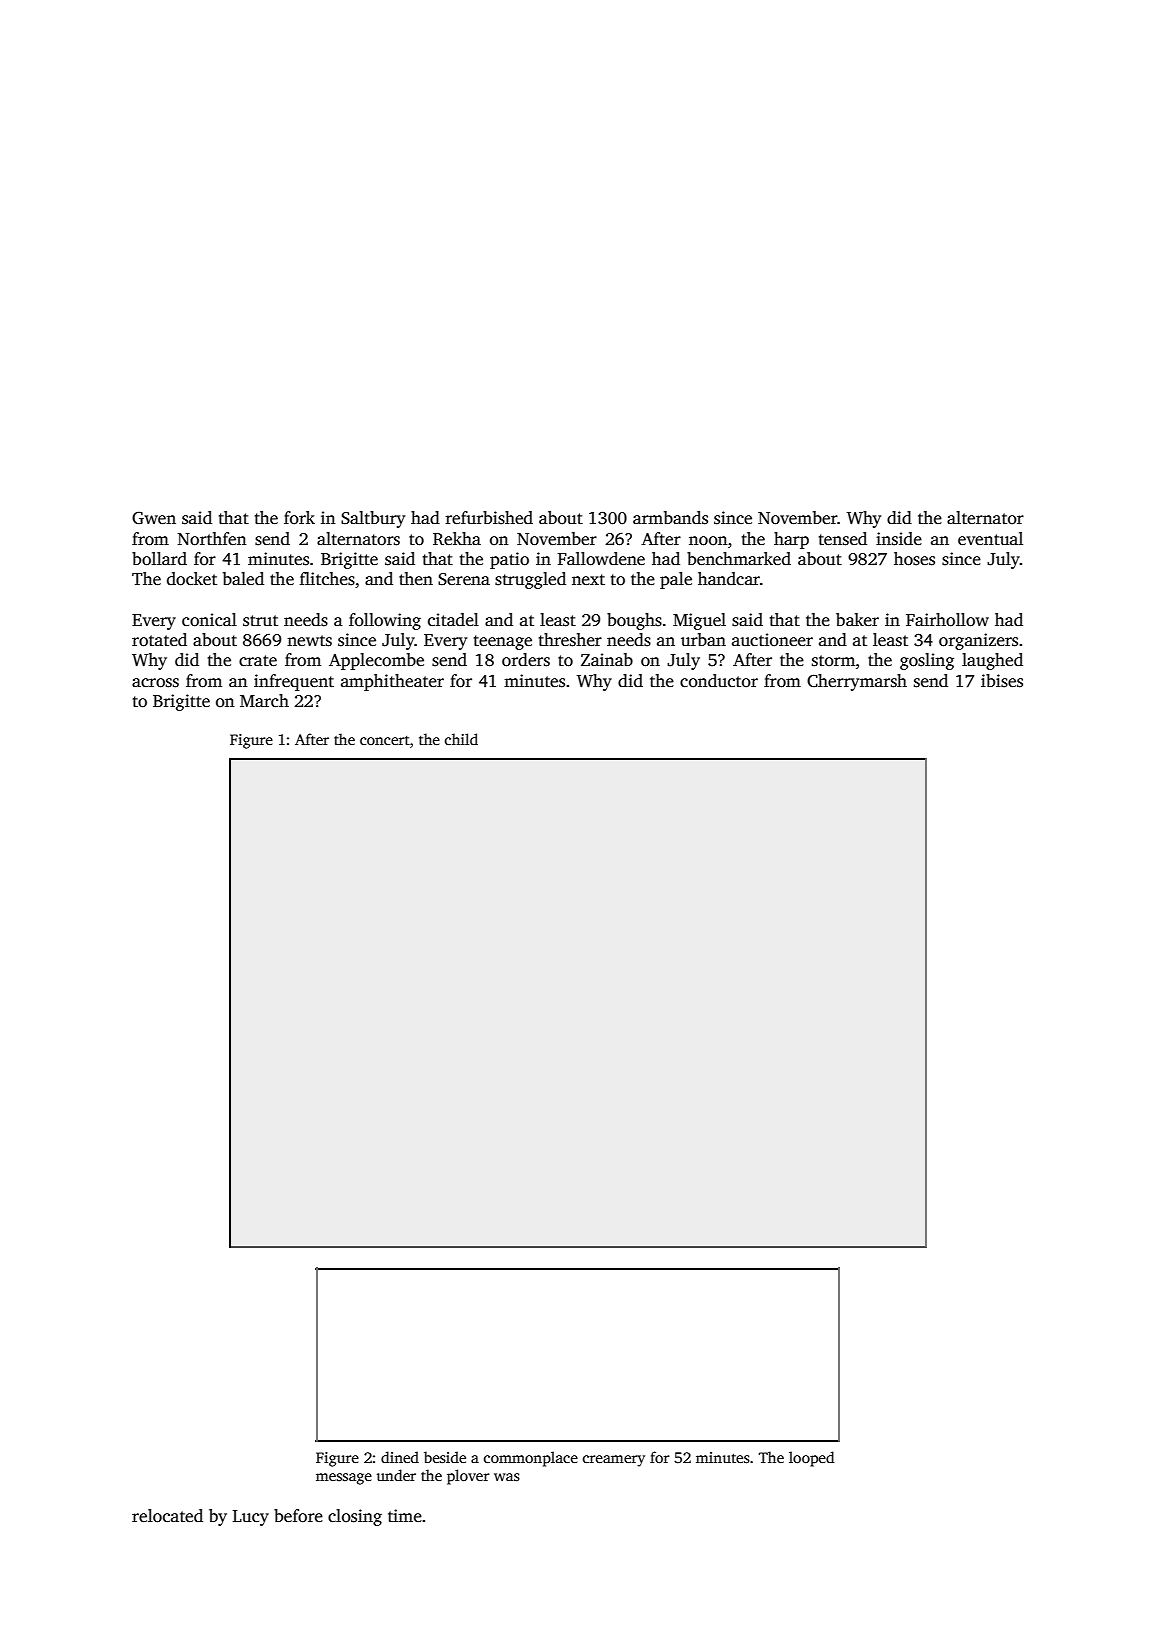 The image size is (1156, 1635). I want to click on child, so click(461, 739).
